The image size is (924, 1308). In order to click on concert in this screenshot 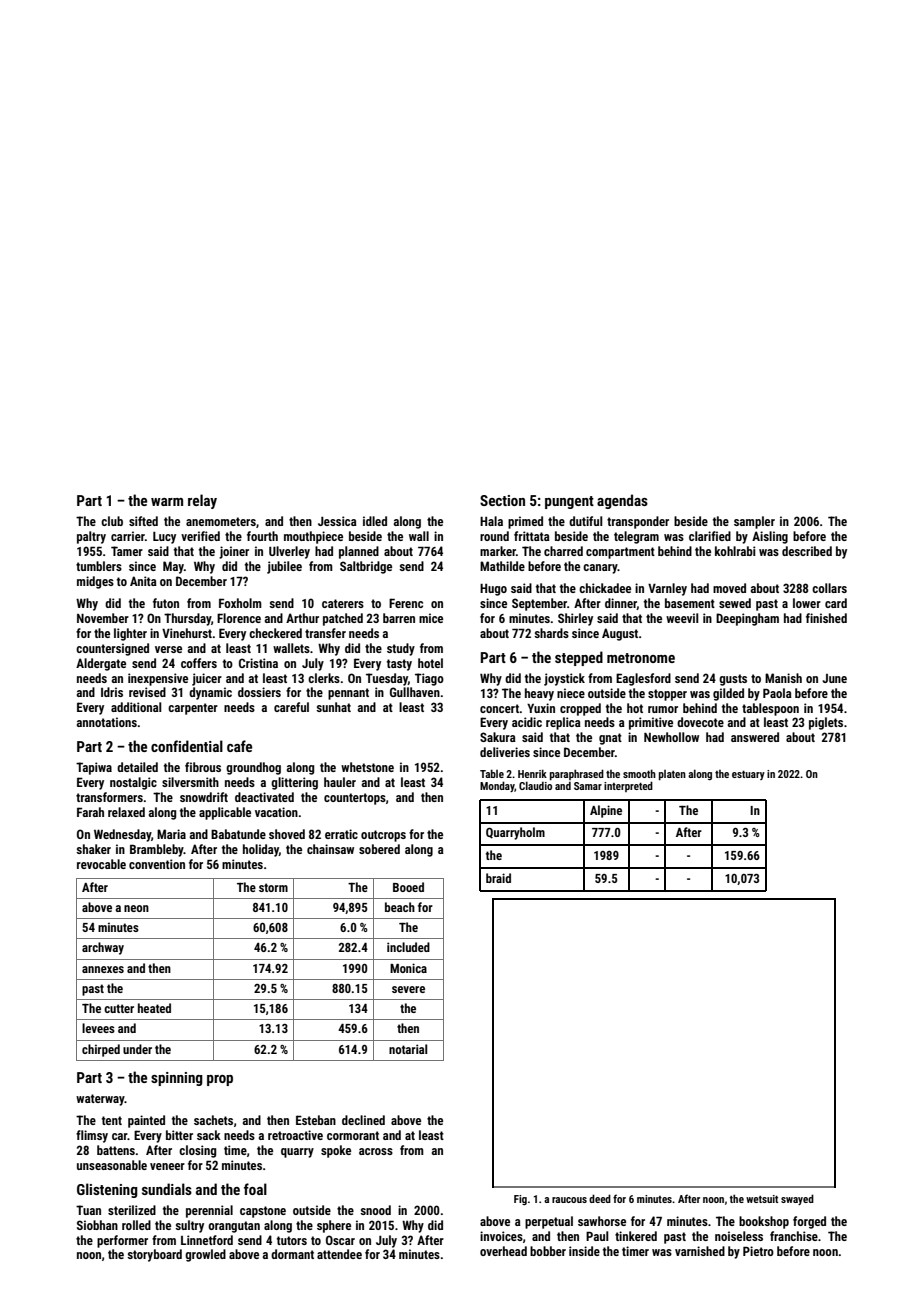, I will do `click(500, 708)`.
